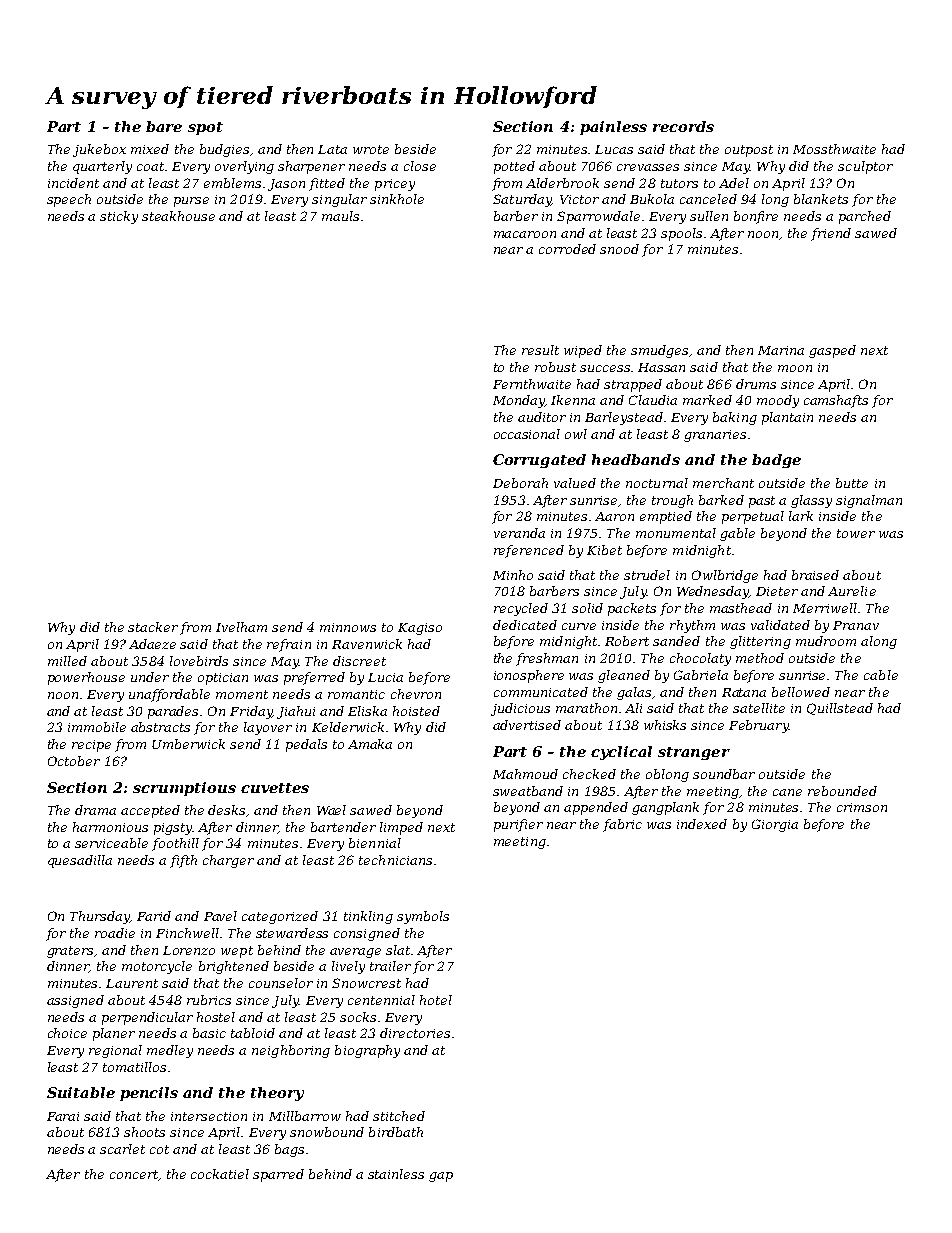 The width and height of the image is (952, 1233). Describe the element at coordinates (232, 183) in the image. I see `emblems` at that location.
